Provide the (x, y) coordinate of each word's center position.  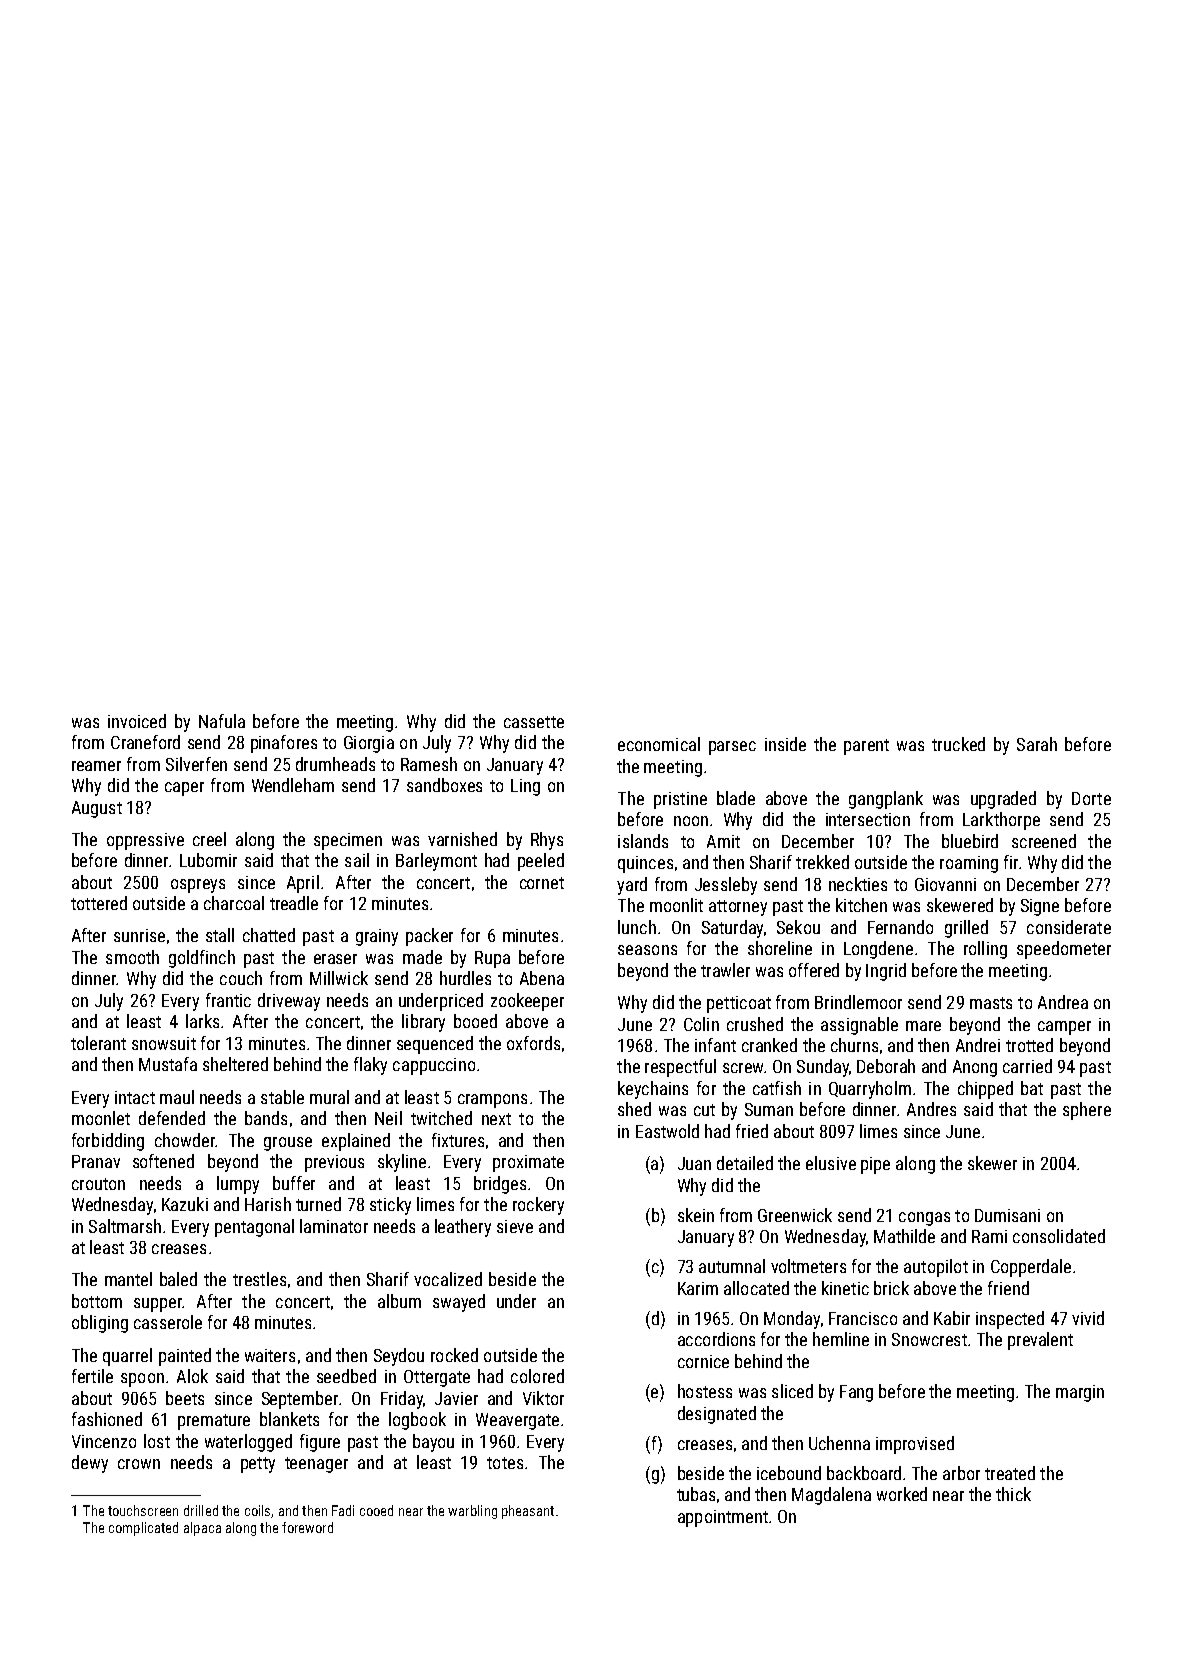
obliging (100, 1324)
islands (643, 841)
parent (866, 747)
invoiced (137, 721)
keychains (653, 1090)
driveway (289, 1002)
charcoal (234, 903)
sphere (1087, 1111)
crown (139, 1464)
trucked (958, 744)
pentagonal (254, 1228)
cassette (534, 722)
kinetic (845, 1288)
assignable (859, 1026)
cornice (703, 1361)
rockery (538, 1206)
